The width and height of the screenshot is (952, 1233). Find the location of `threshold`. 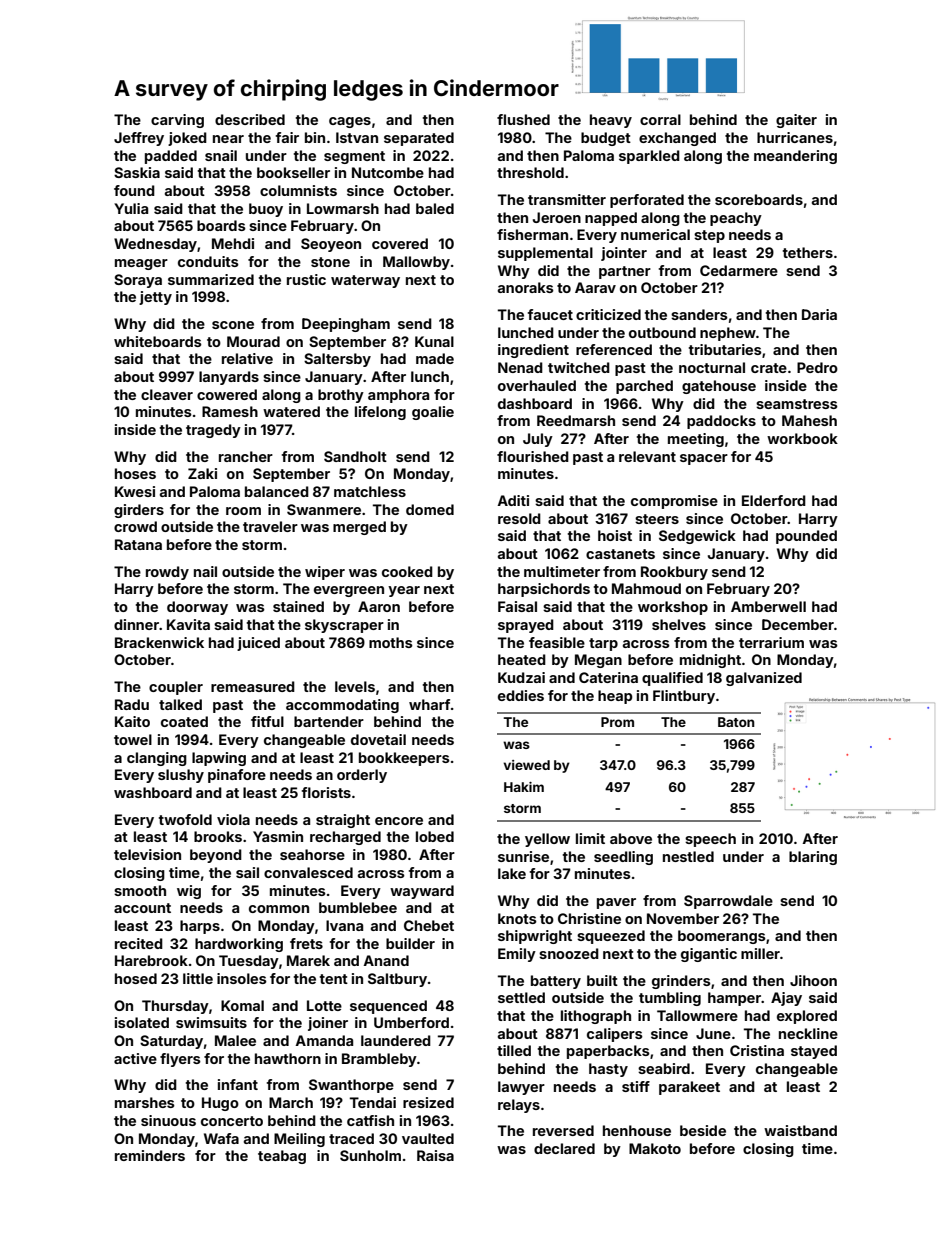

threshold is located at coordinates (530, 172).
